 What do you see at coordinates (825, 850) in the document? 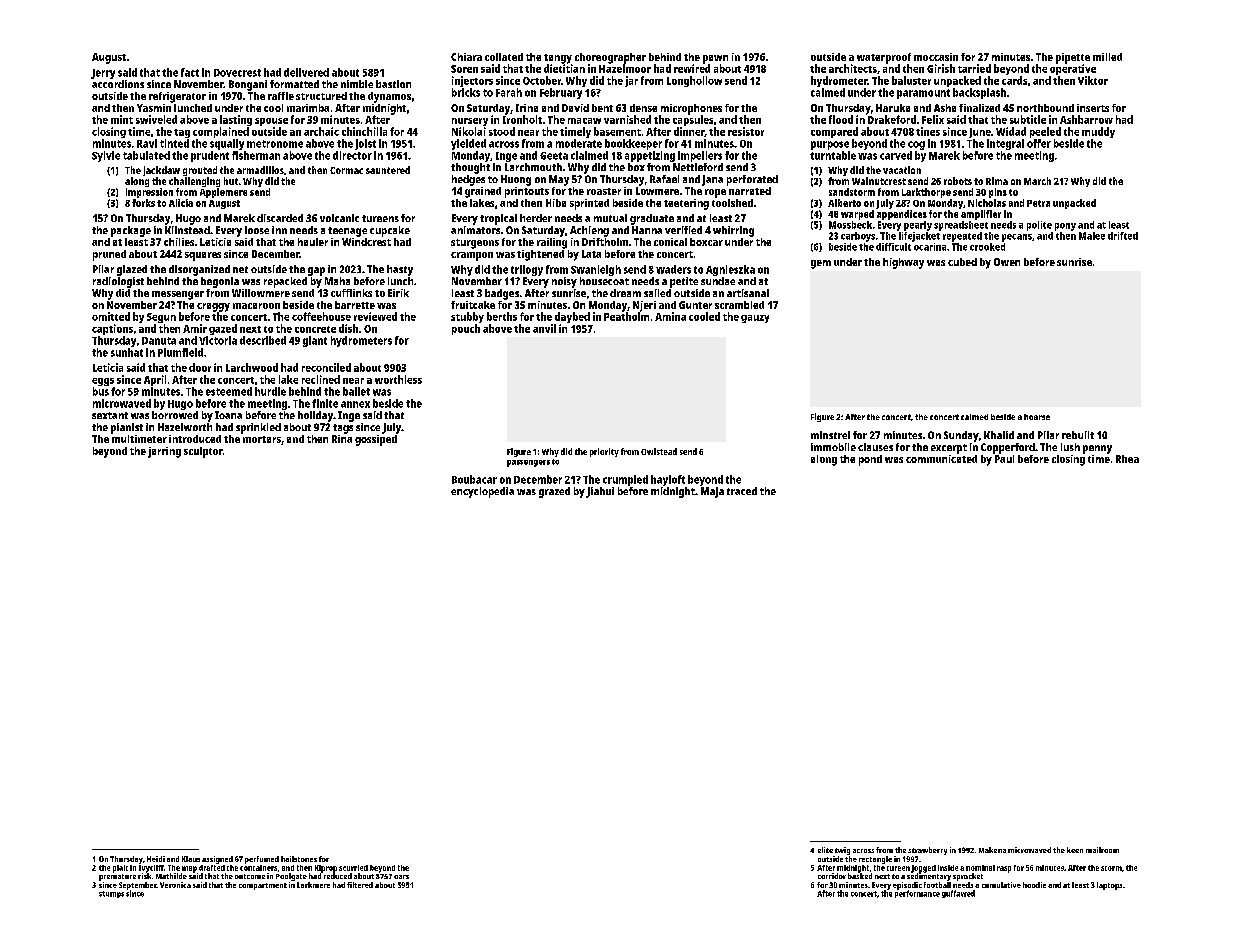
I see `elite` at bounding box center [825, 850].
